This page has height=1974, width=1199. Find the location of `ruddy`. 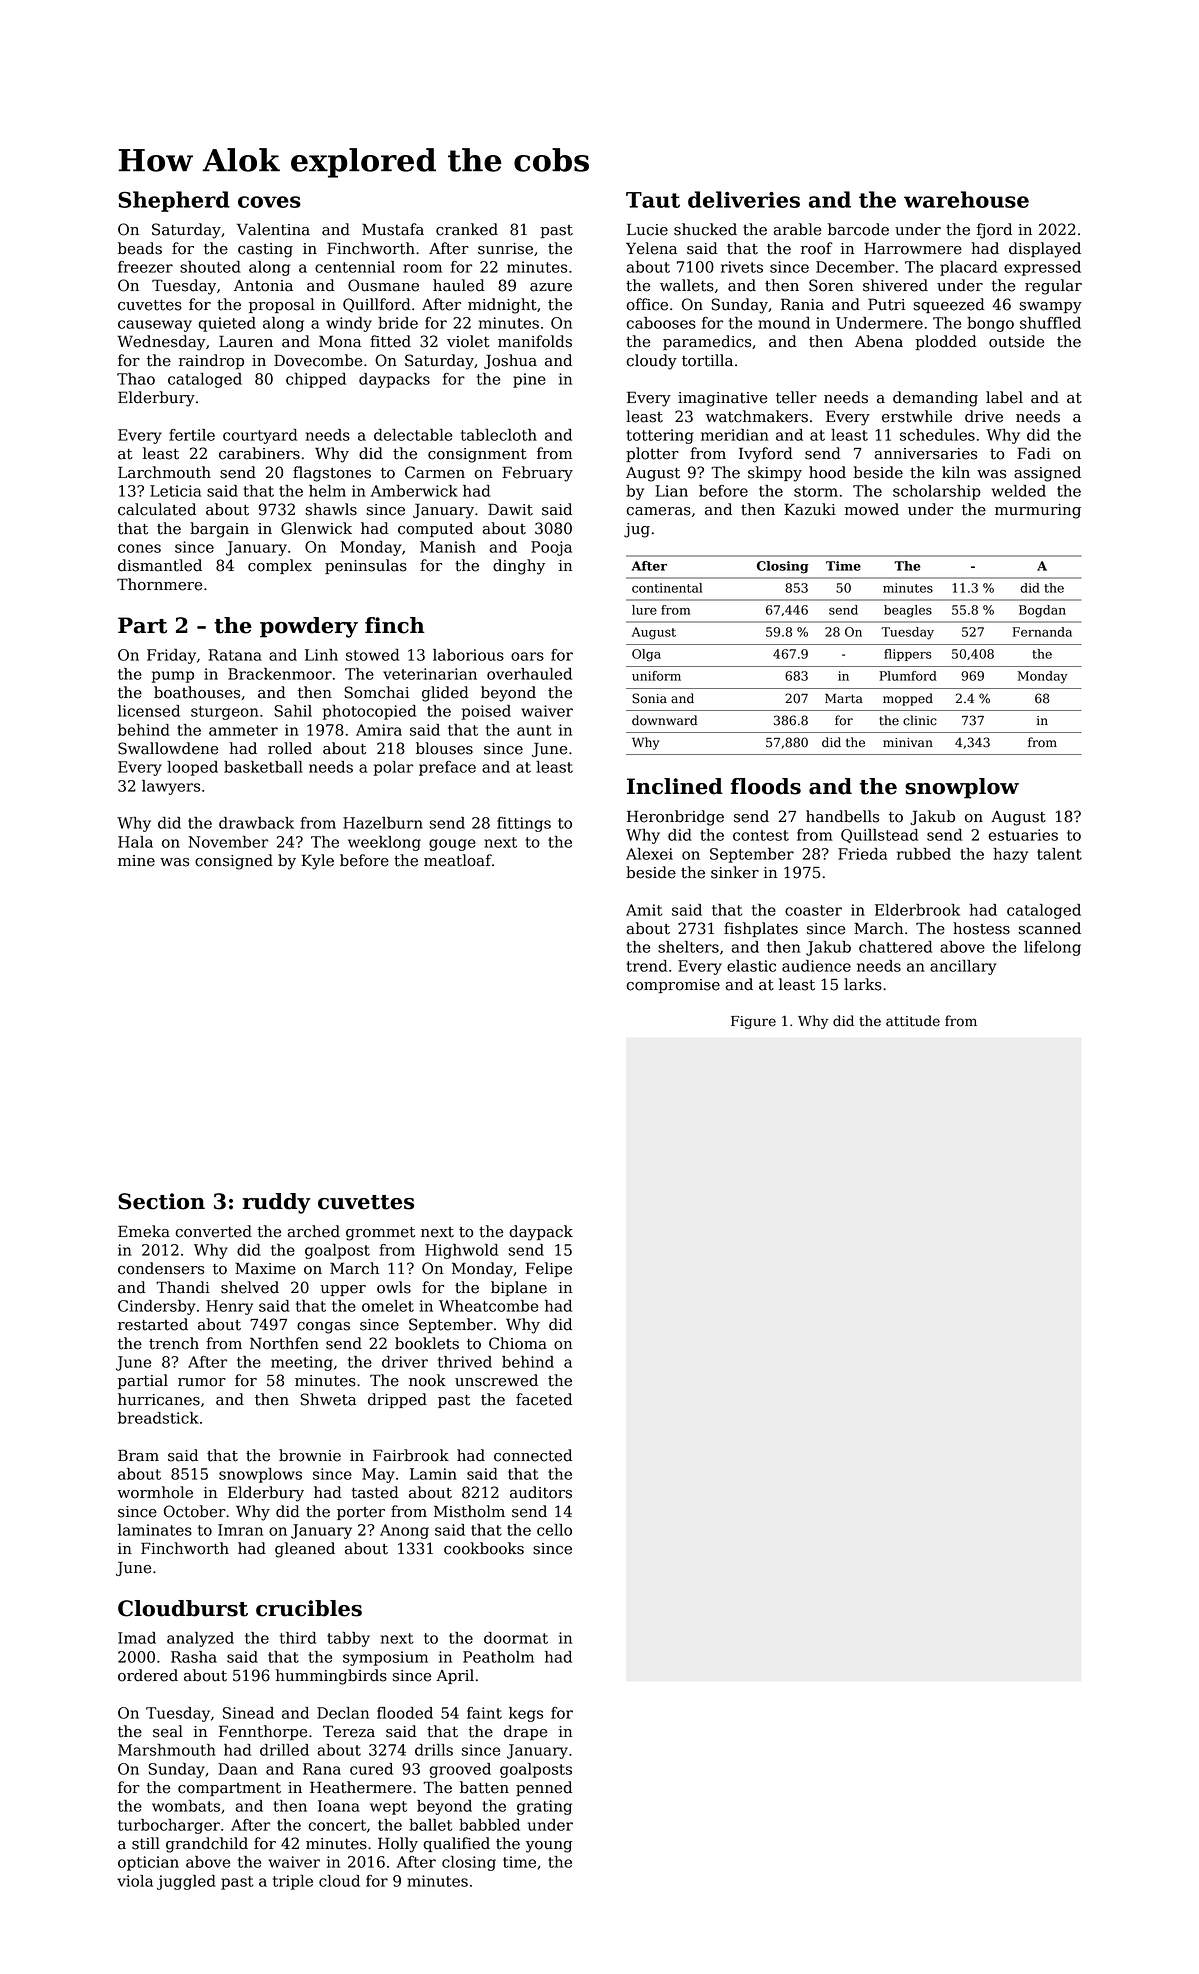

ruddy is located at coordinates (277, 1203).
